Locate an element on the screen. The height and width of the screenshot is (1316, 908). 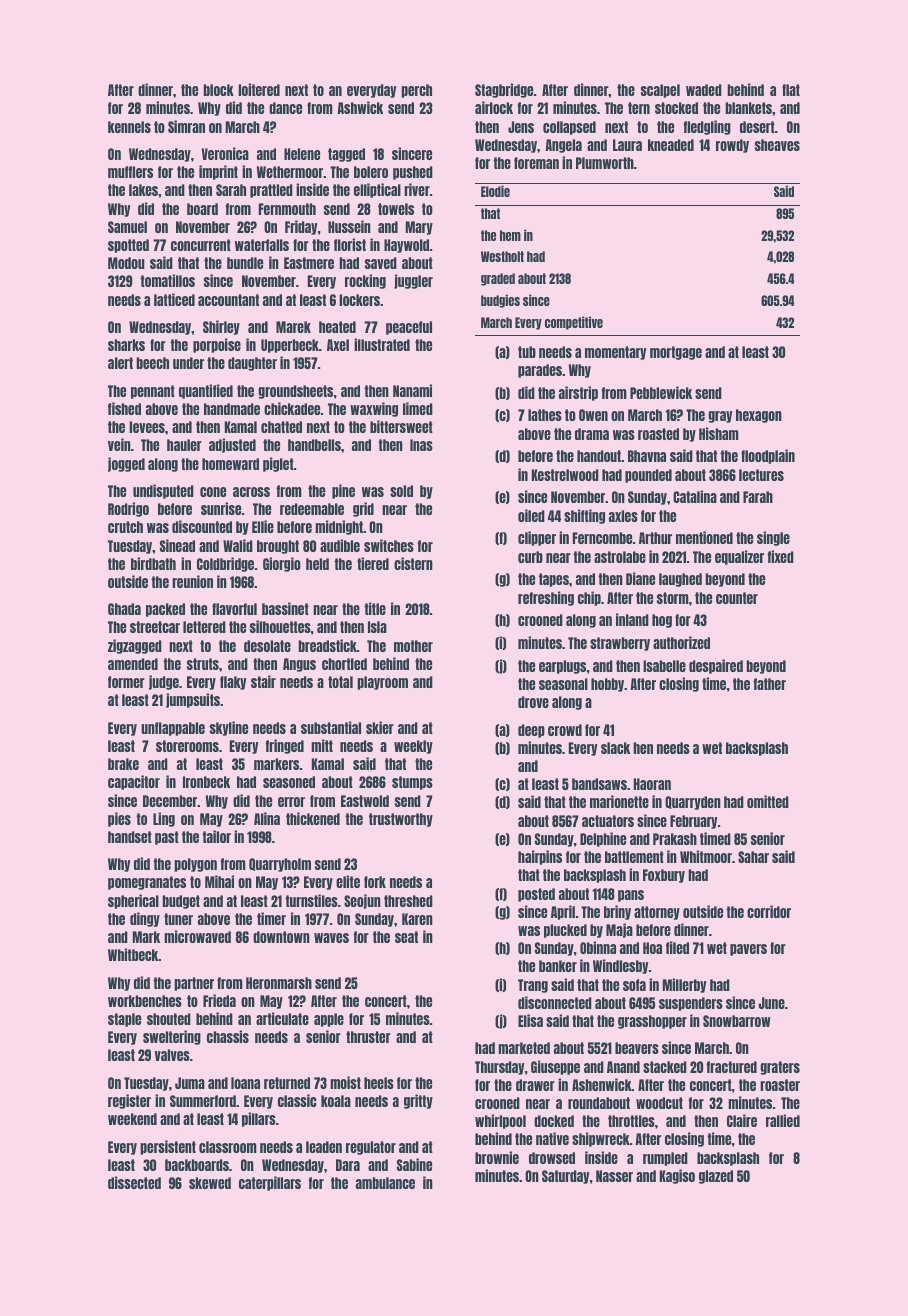
spherical is located at coordinates (133, 901).
